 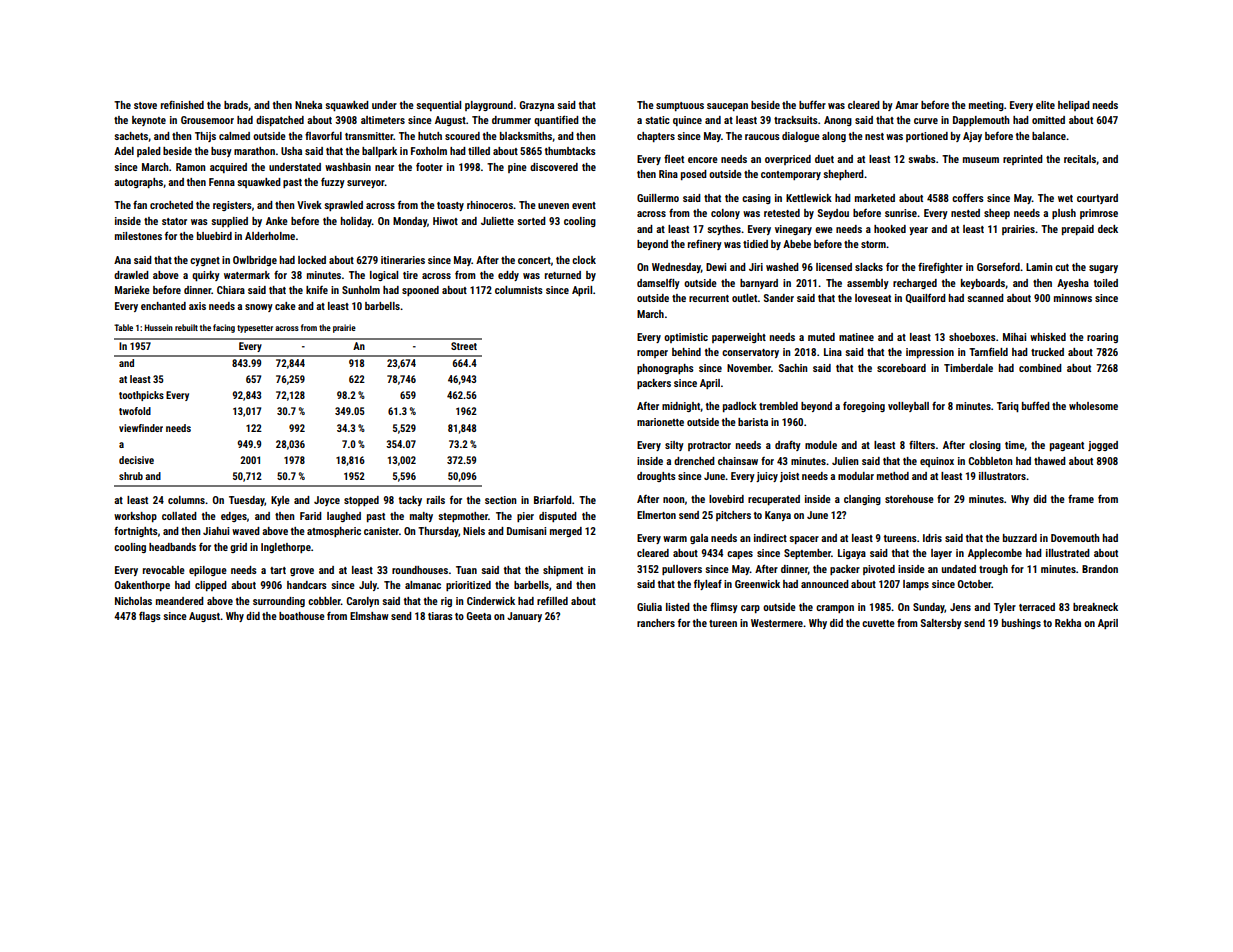 What do you see at coordinates (466, 570) in the screenshot?
I see `Tuan` at bounding box center [466, 570].
